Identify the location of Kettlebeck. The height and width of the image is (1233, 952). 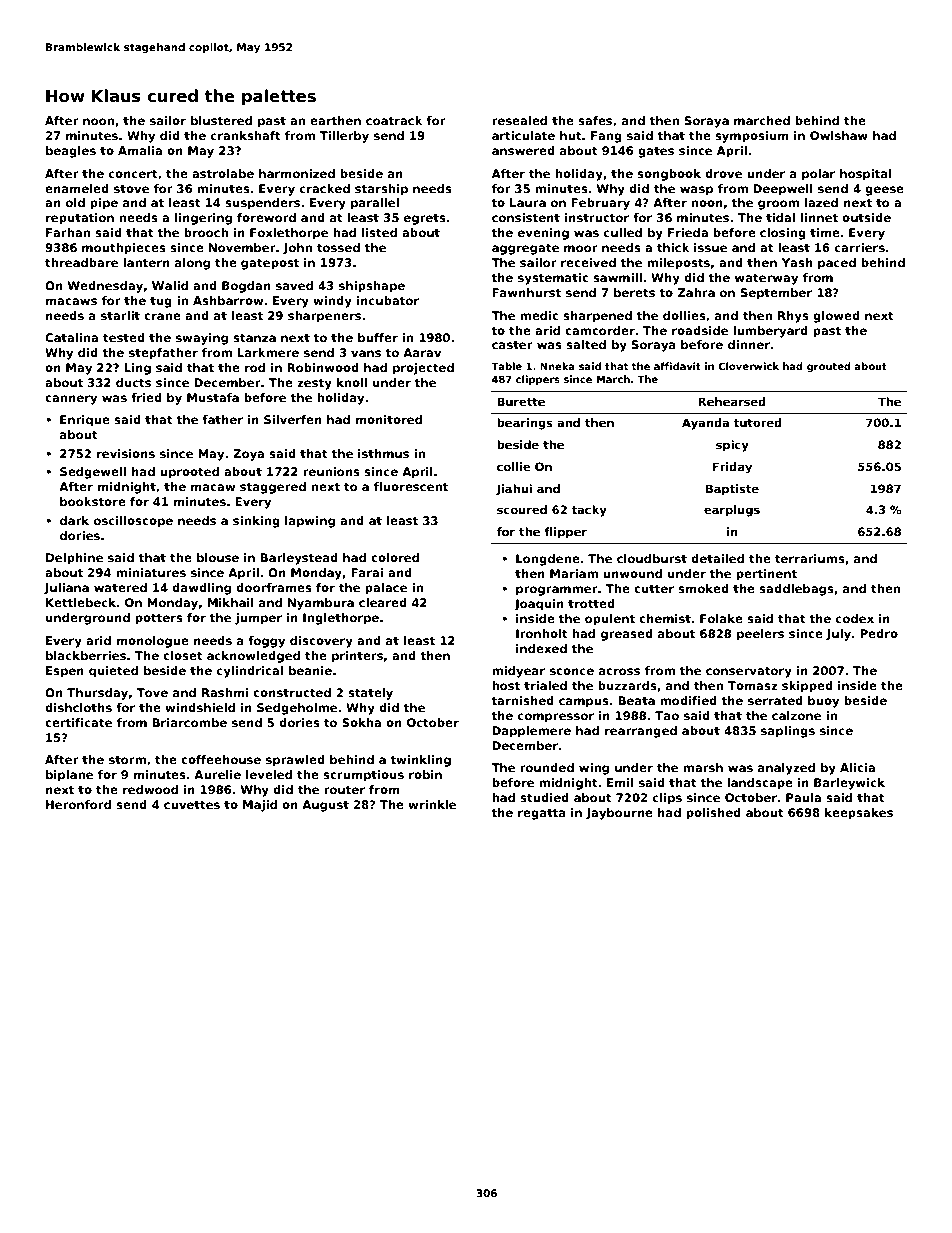
(81, 602).
